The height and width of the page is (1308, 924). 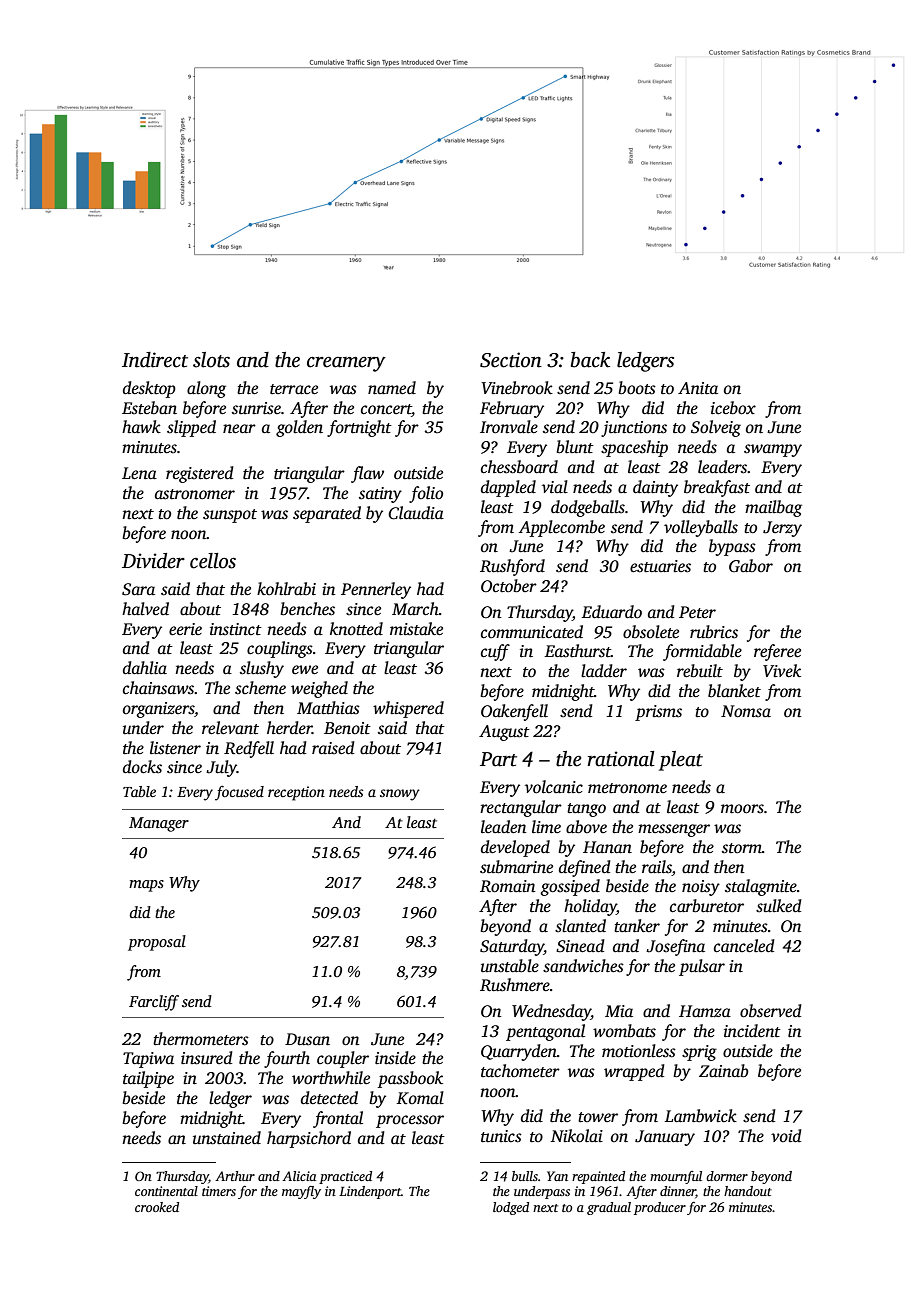 I want to click on Claudia, so click(x=416, y=513).
